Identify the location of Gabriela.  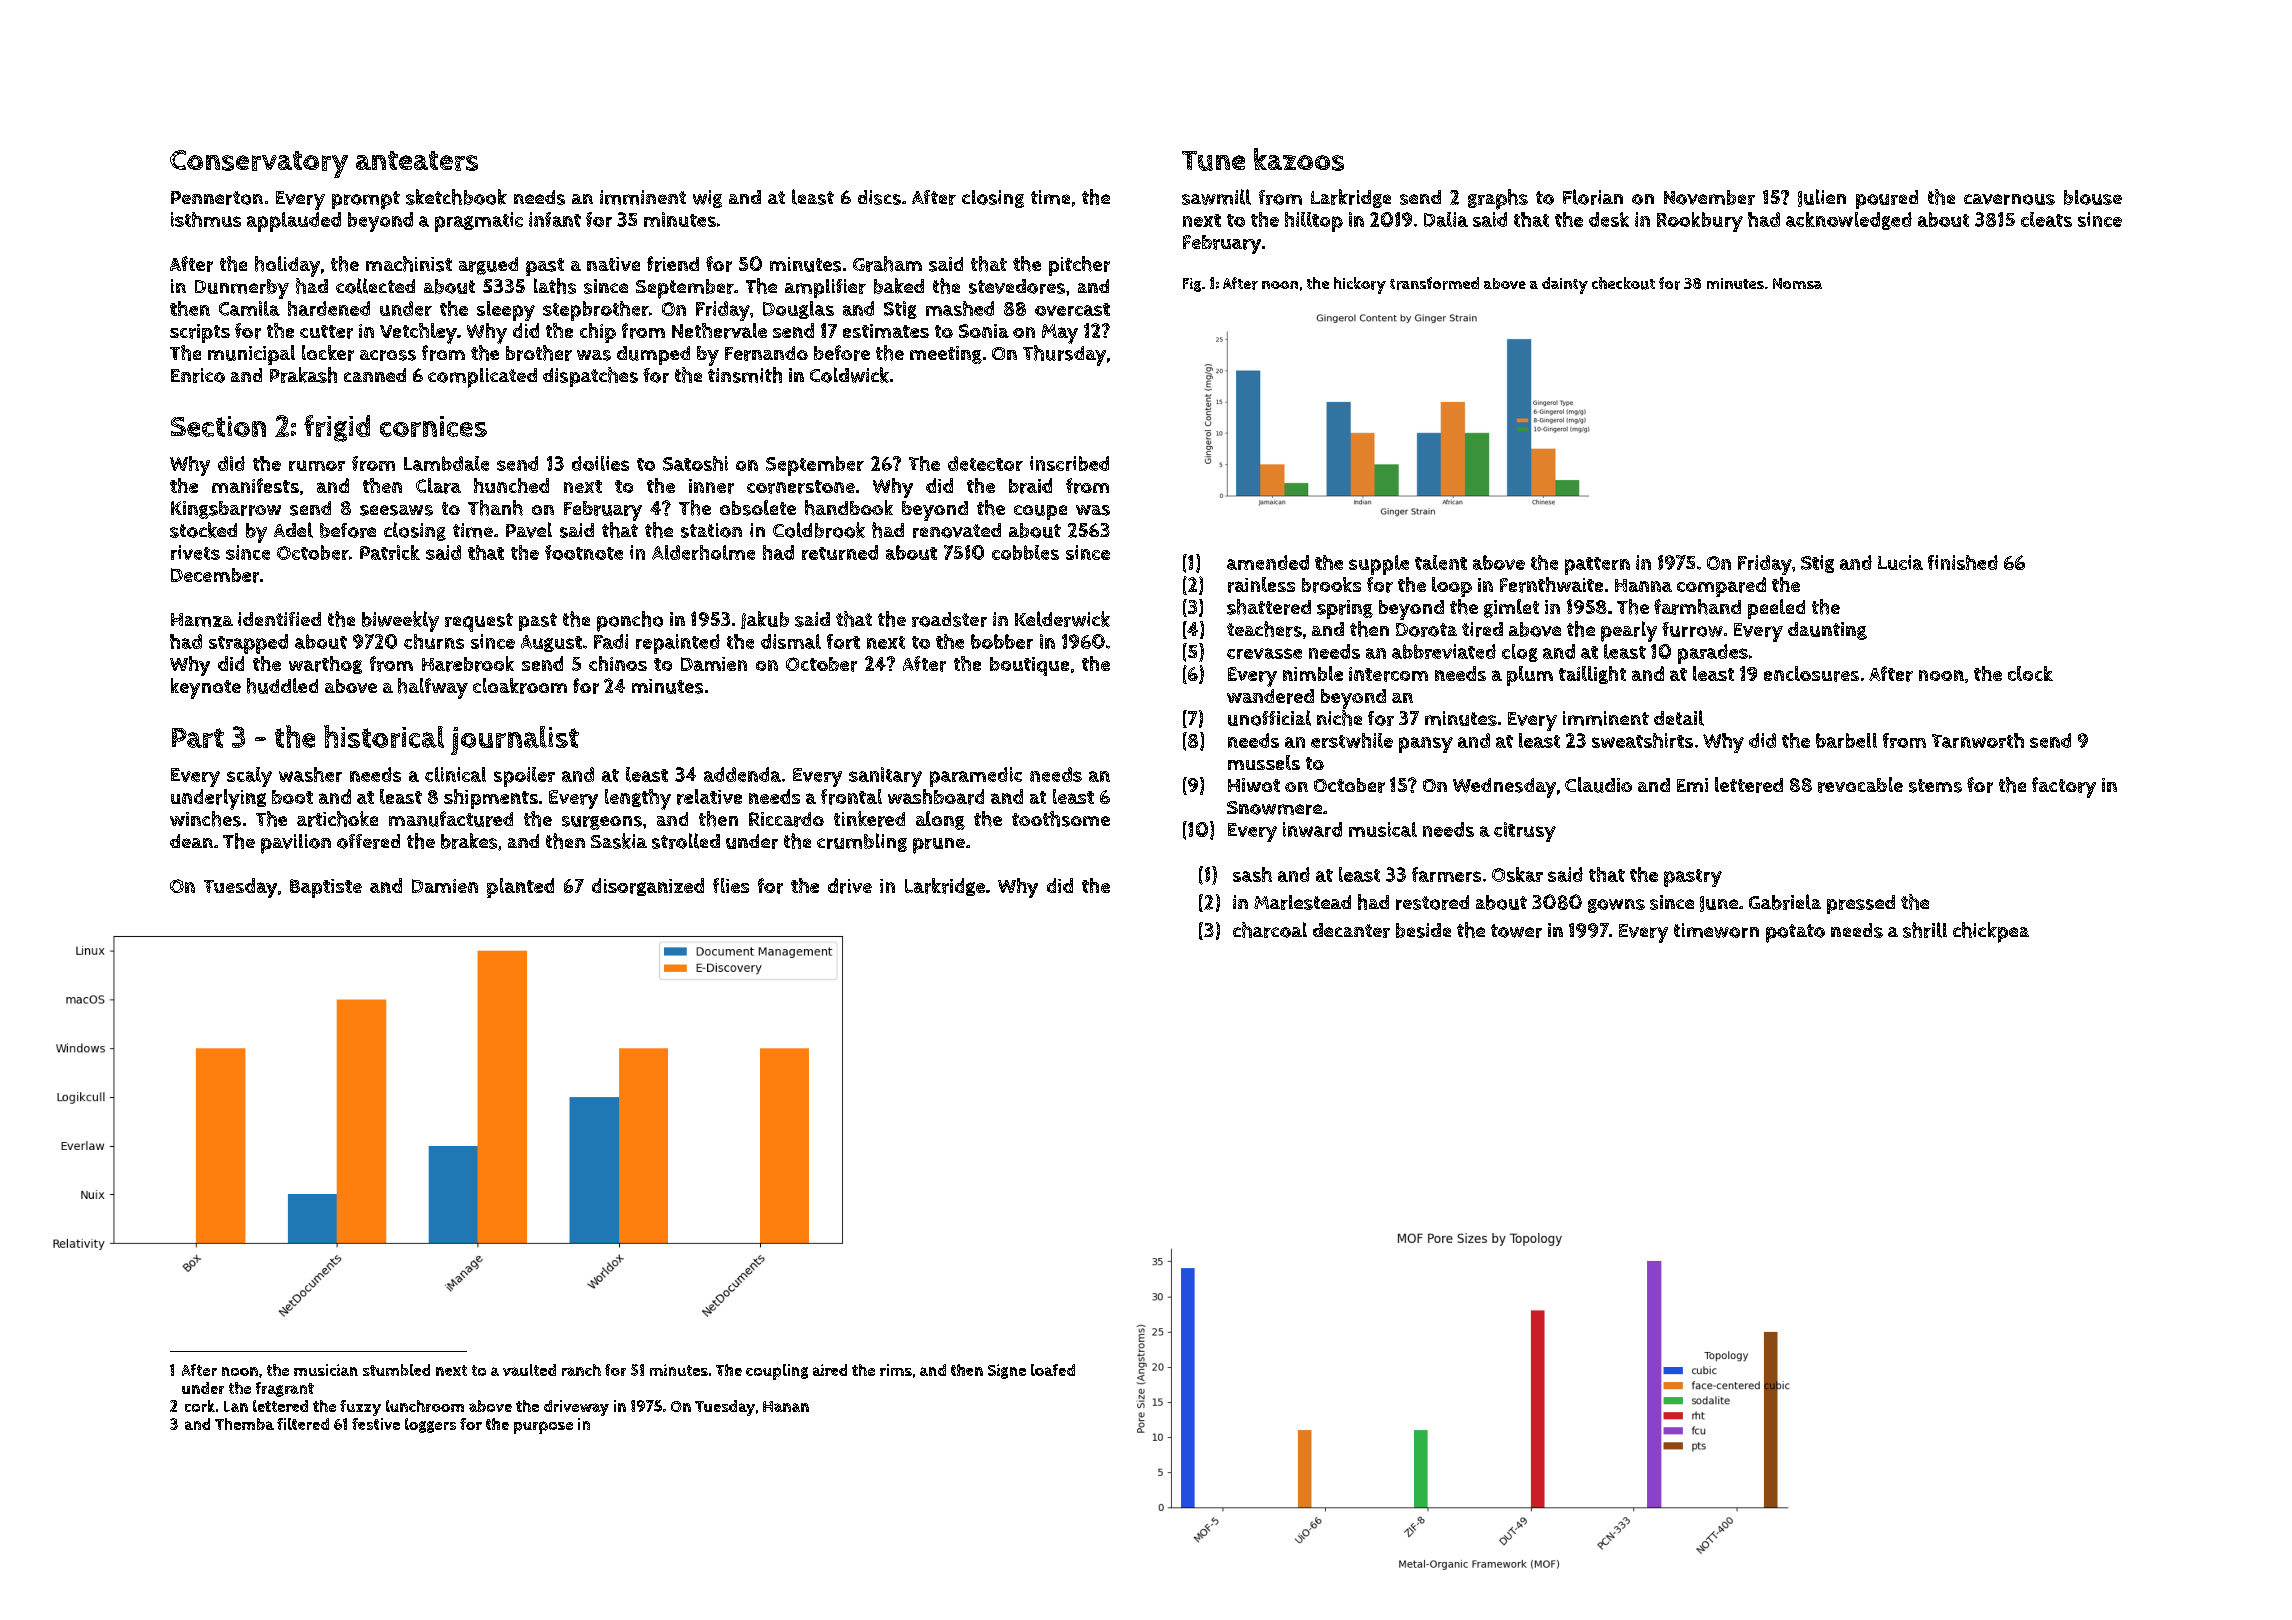
(1785, 902).
